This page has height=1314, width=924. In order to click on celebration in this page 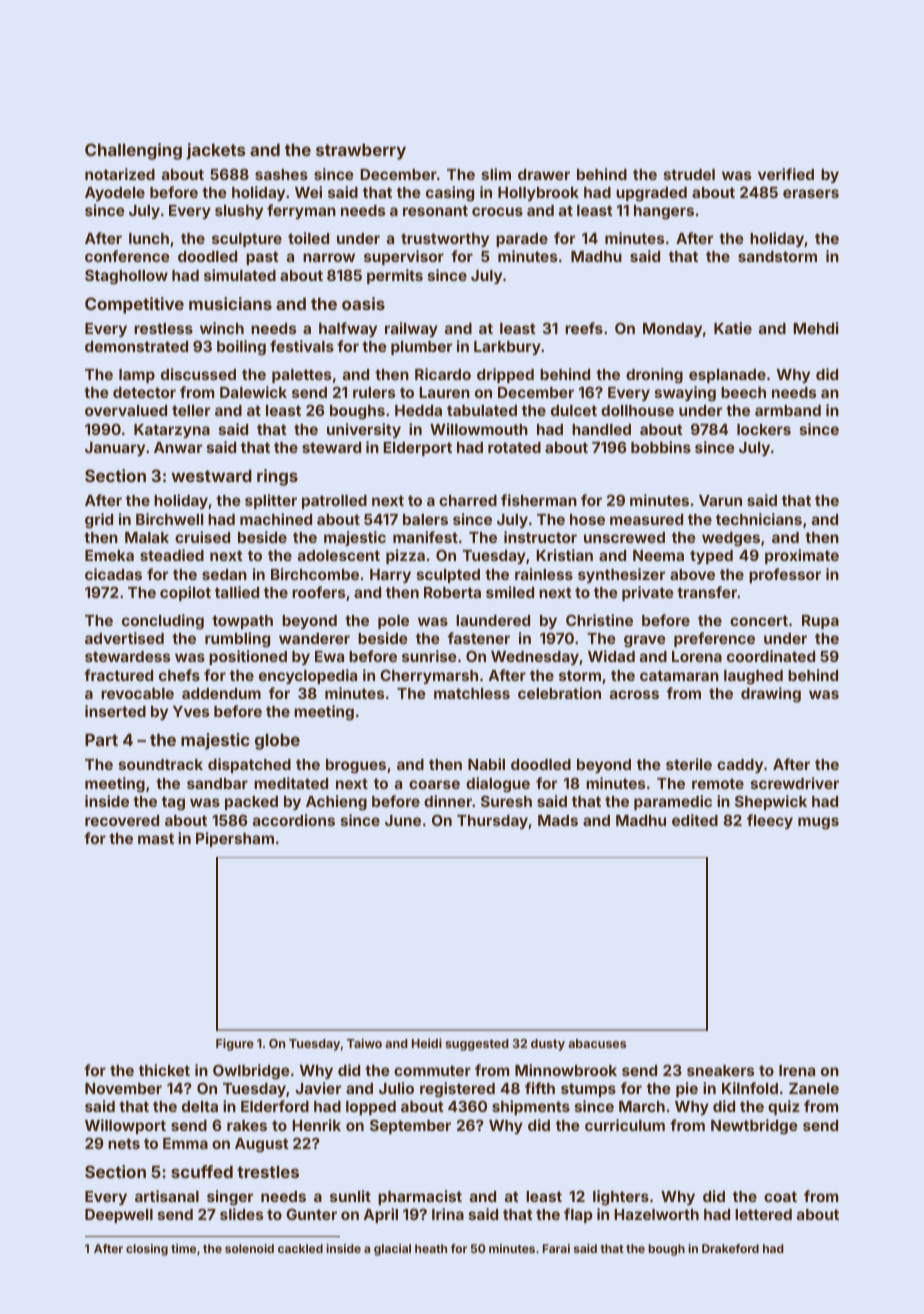, I will do `click(559, 693)`.
